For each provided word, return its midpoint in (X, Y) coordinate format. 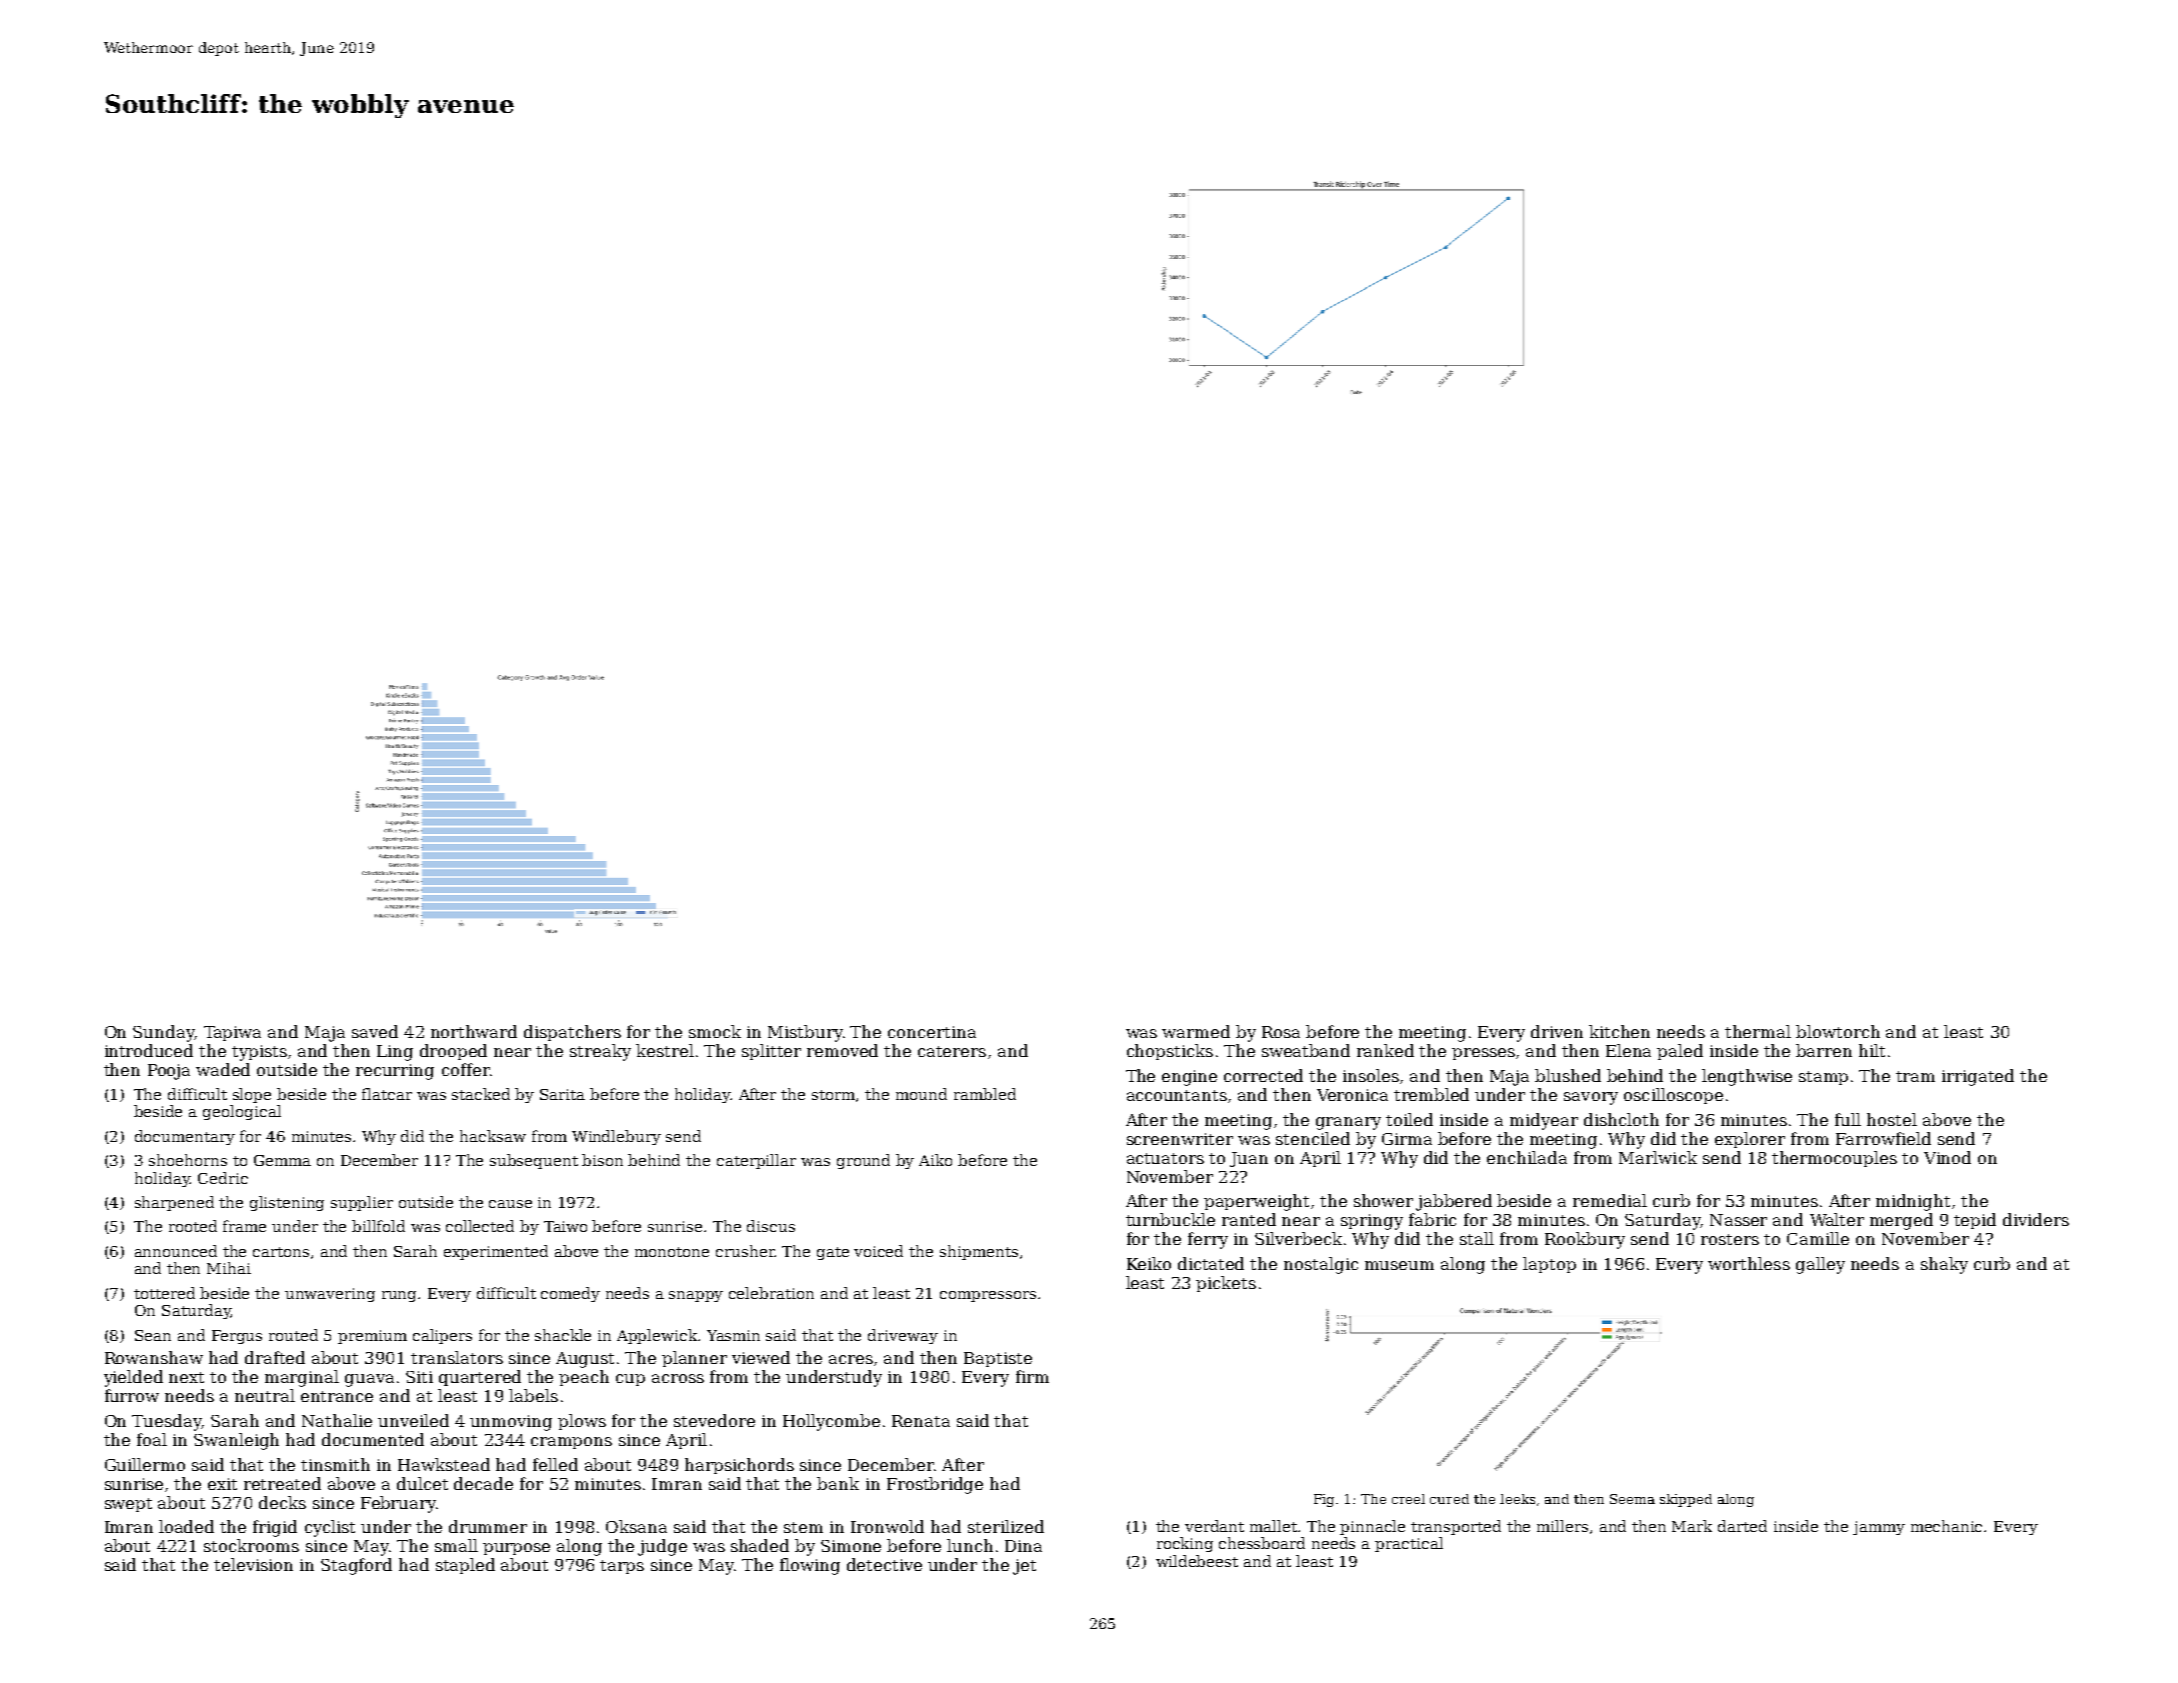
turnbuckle (1170, 1219)
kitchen (1619, 1031)
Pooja (169, 1072)
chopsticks (1170, 1052)
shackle (563, 1335)
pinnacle (1372, 1527)
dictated (1211, 1263)
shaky (1944, 1265)
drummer (488, 1526)
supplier (362, 1203)
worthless (1749, 1263)
